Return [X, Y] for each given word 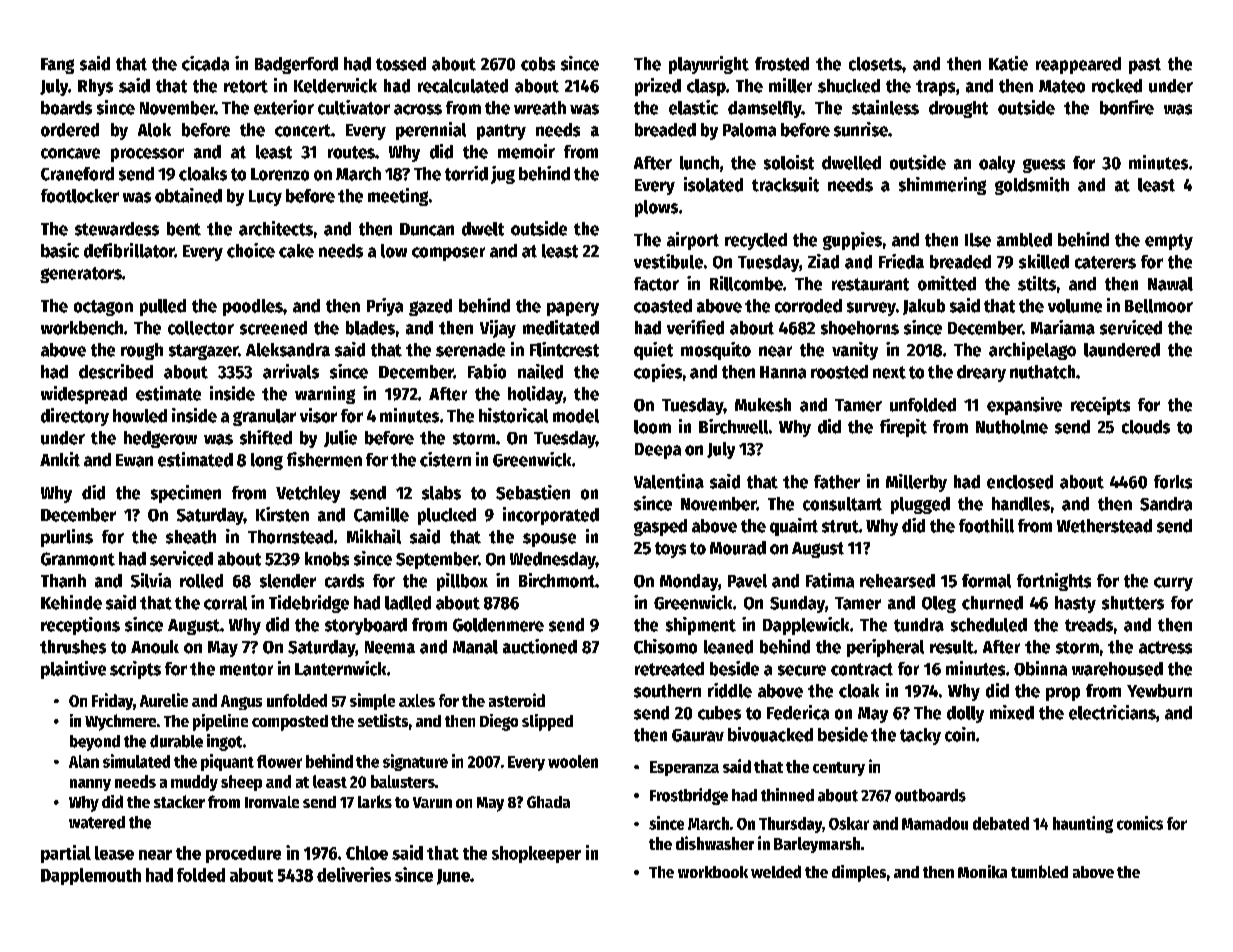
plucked [447, 516]
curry [1173, 584]
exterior [284, 107]
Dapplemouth [91, 876]
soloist [789, 162]
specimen [186, 494]
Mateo [1062, 86]
